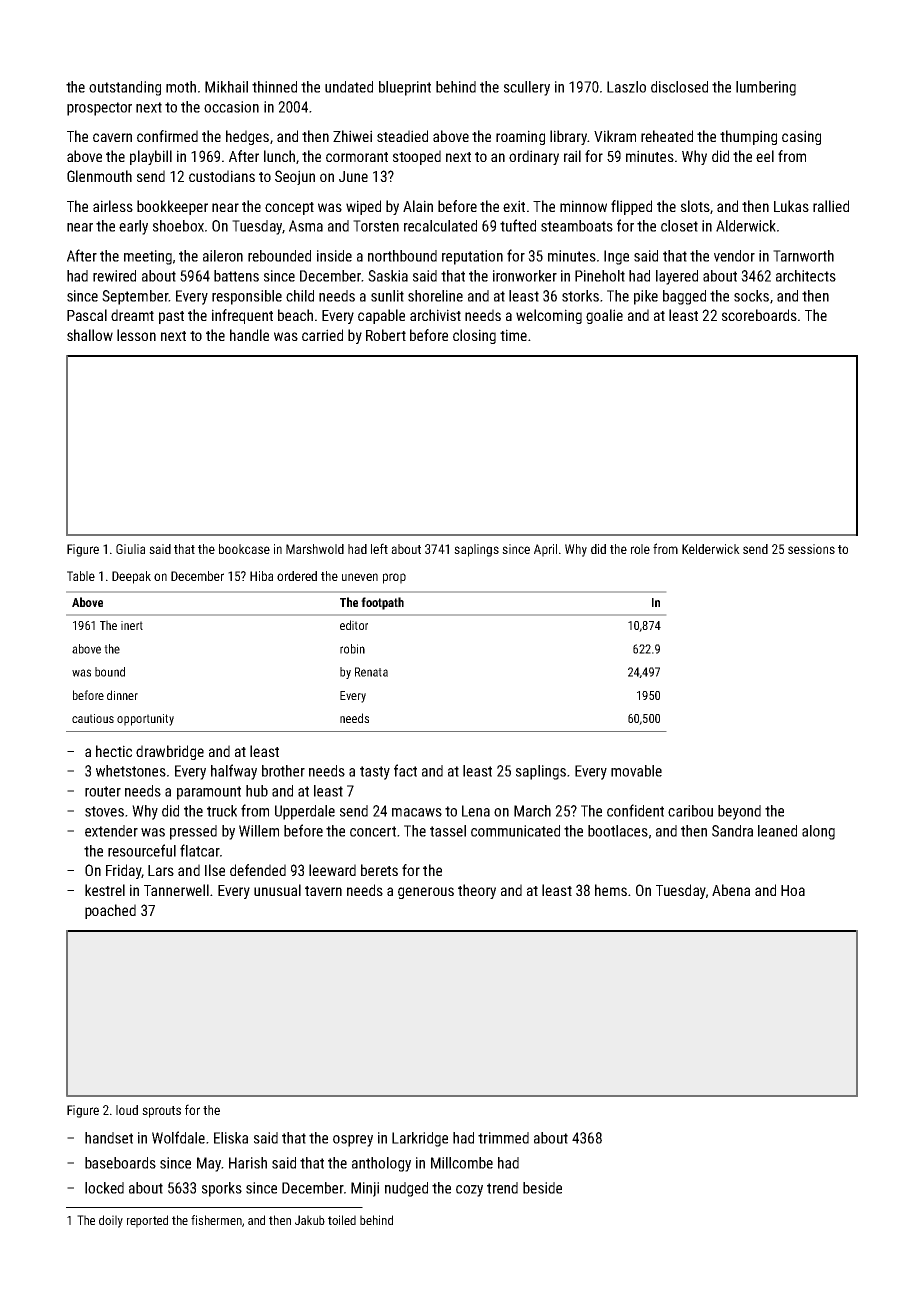 The image size is (924, 1308). What do you see at coordinates (545, 550) in the document?
I see `April` at bounding box center [545, 550].
